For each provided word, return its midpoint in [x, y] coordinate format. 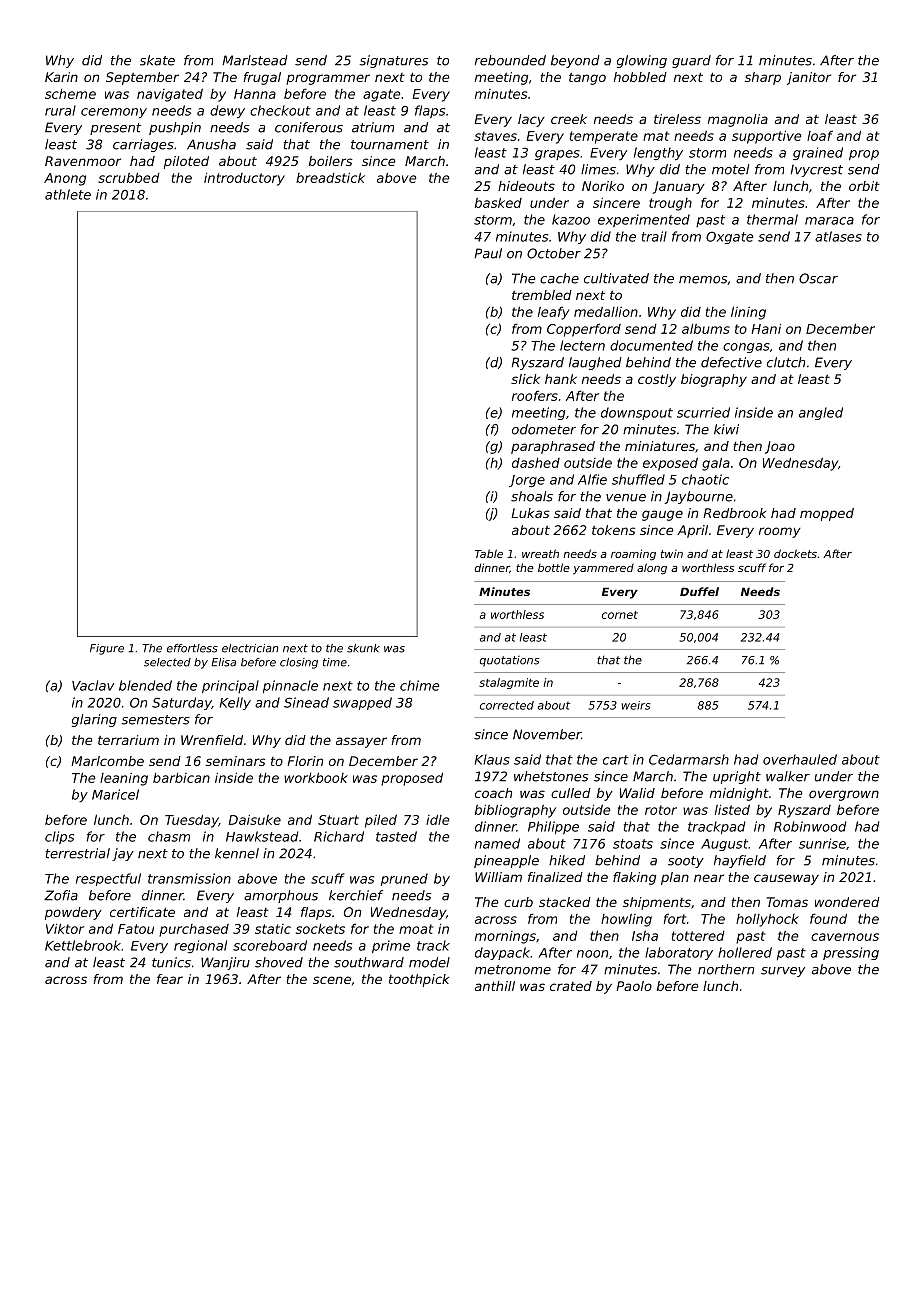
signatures [393, 61]
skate [157, 60]
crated [571, 986]
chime [419, 685]
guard [691, 61]
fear [170, 979]
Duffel [699, 591]
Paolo [634, 986]
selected [167, 662]
